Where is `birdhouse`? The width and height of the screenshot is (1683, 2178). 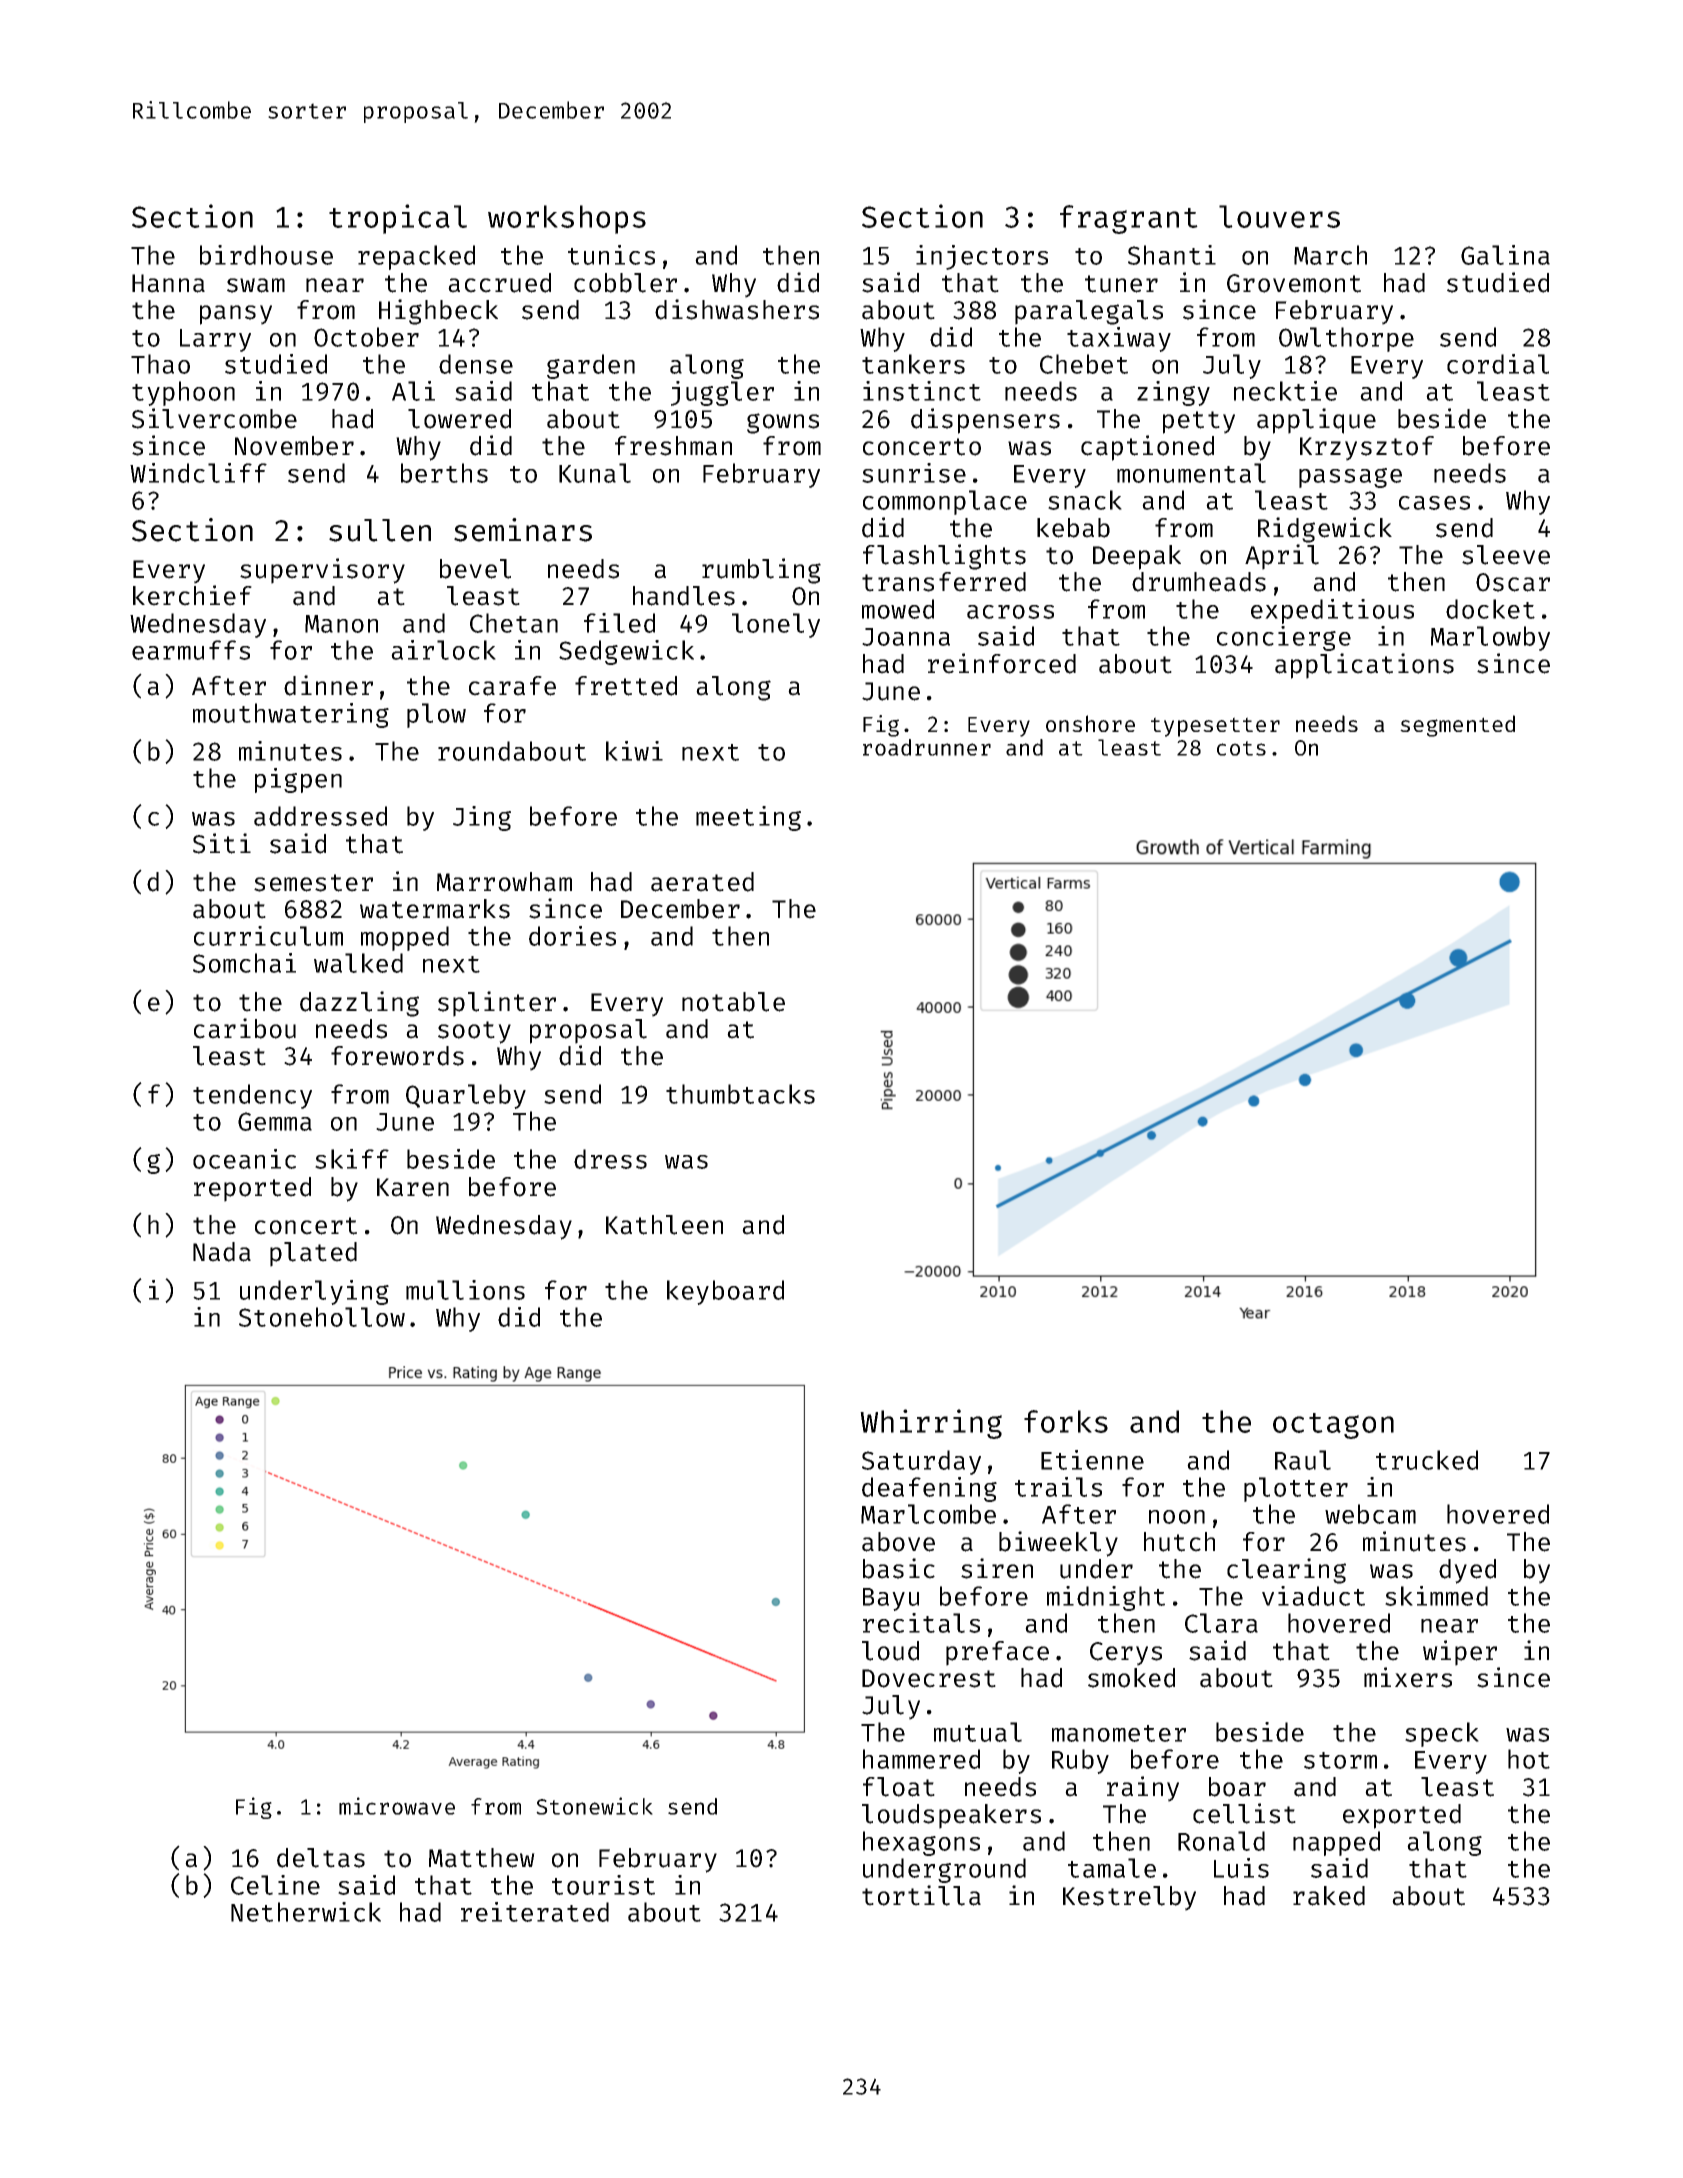 birdhouse is located at coordinates (266, 255).
